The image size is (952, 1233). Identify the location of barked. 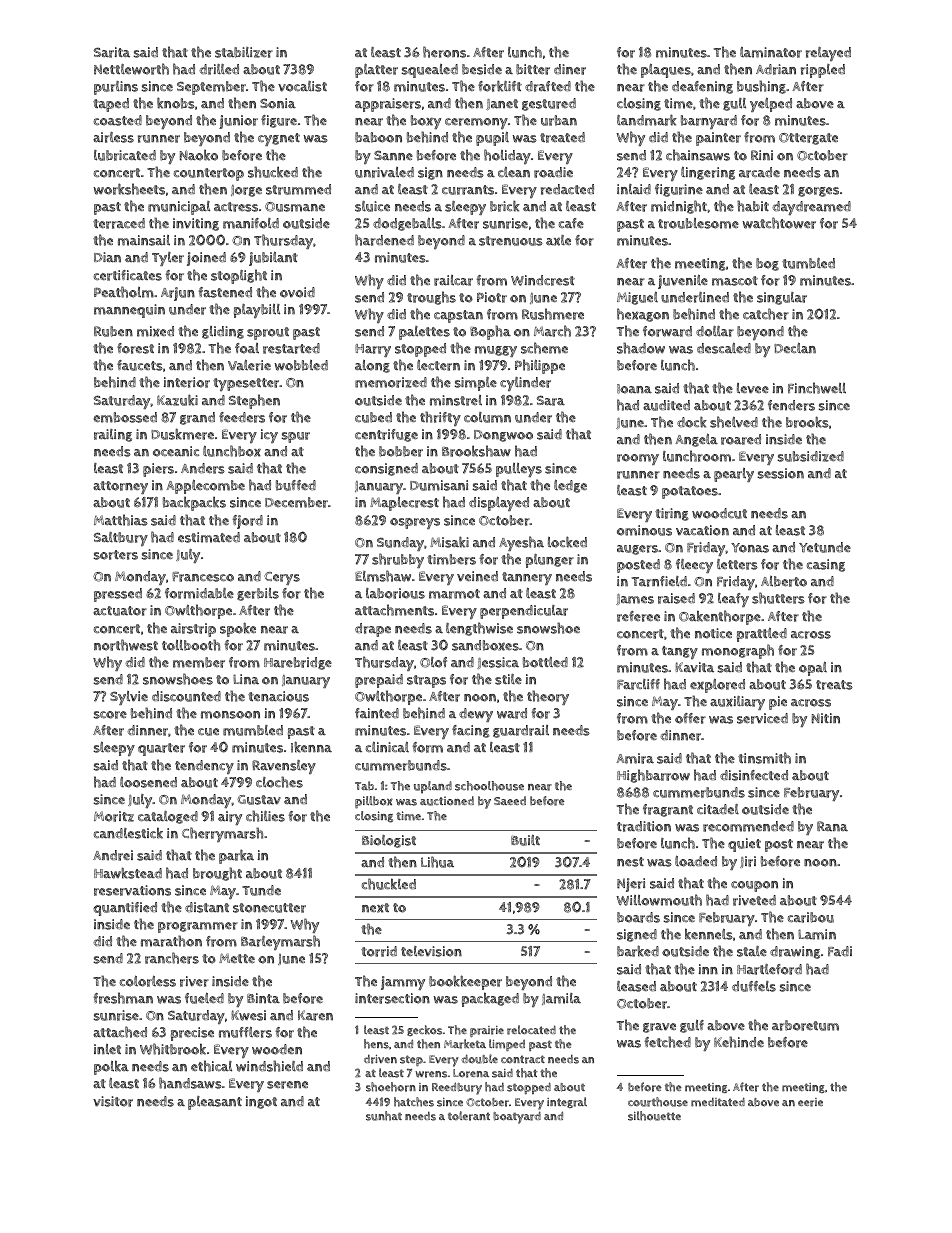
(638, 951).
